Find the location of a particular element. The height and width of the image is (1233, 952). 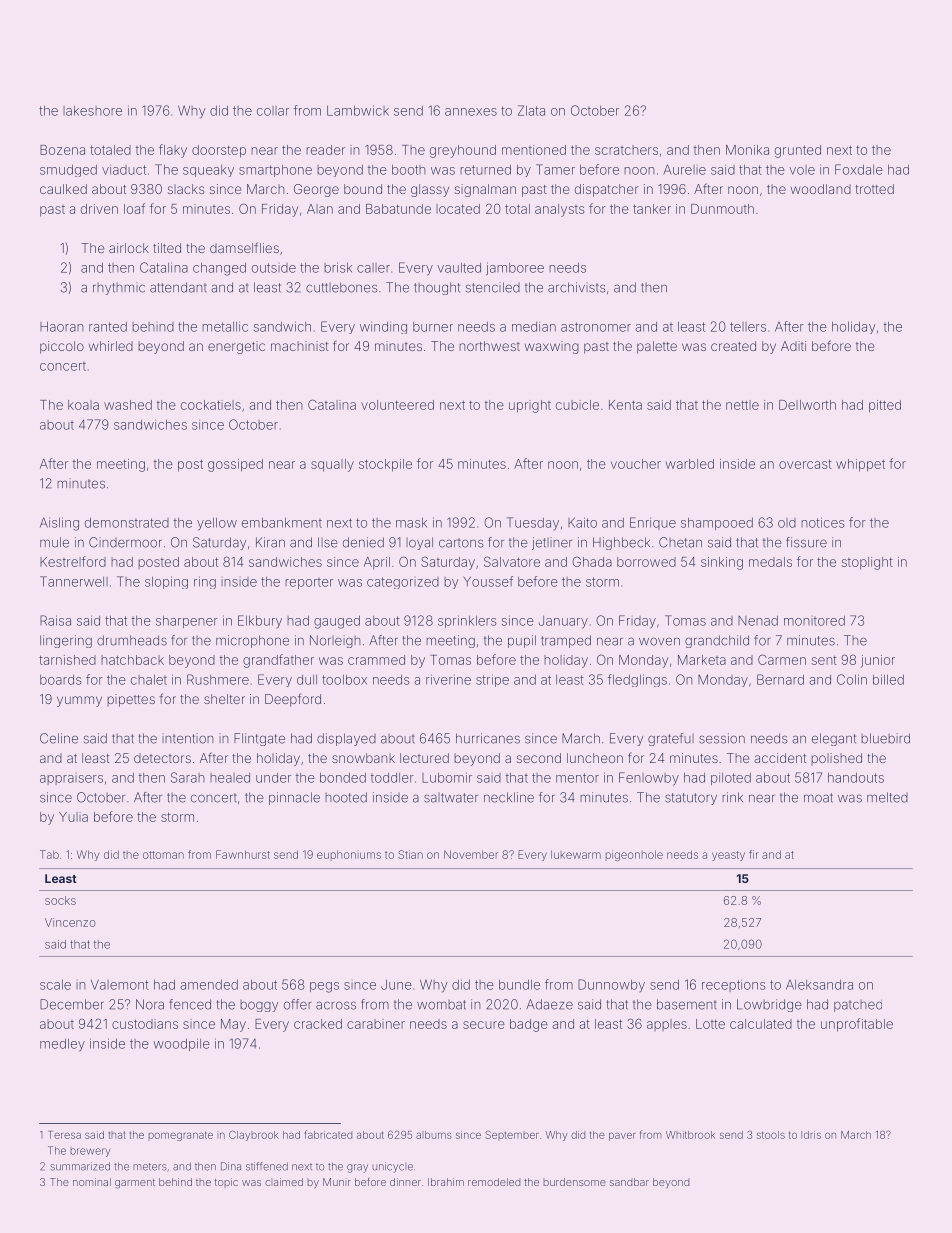

Teresa is located at coordinates (64, 1135).
